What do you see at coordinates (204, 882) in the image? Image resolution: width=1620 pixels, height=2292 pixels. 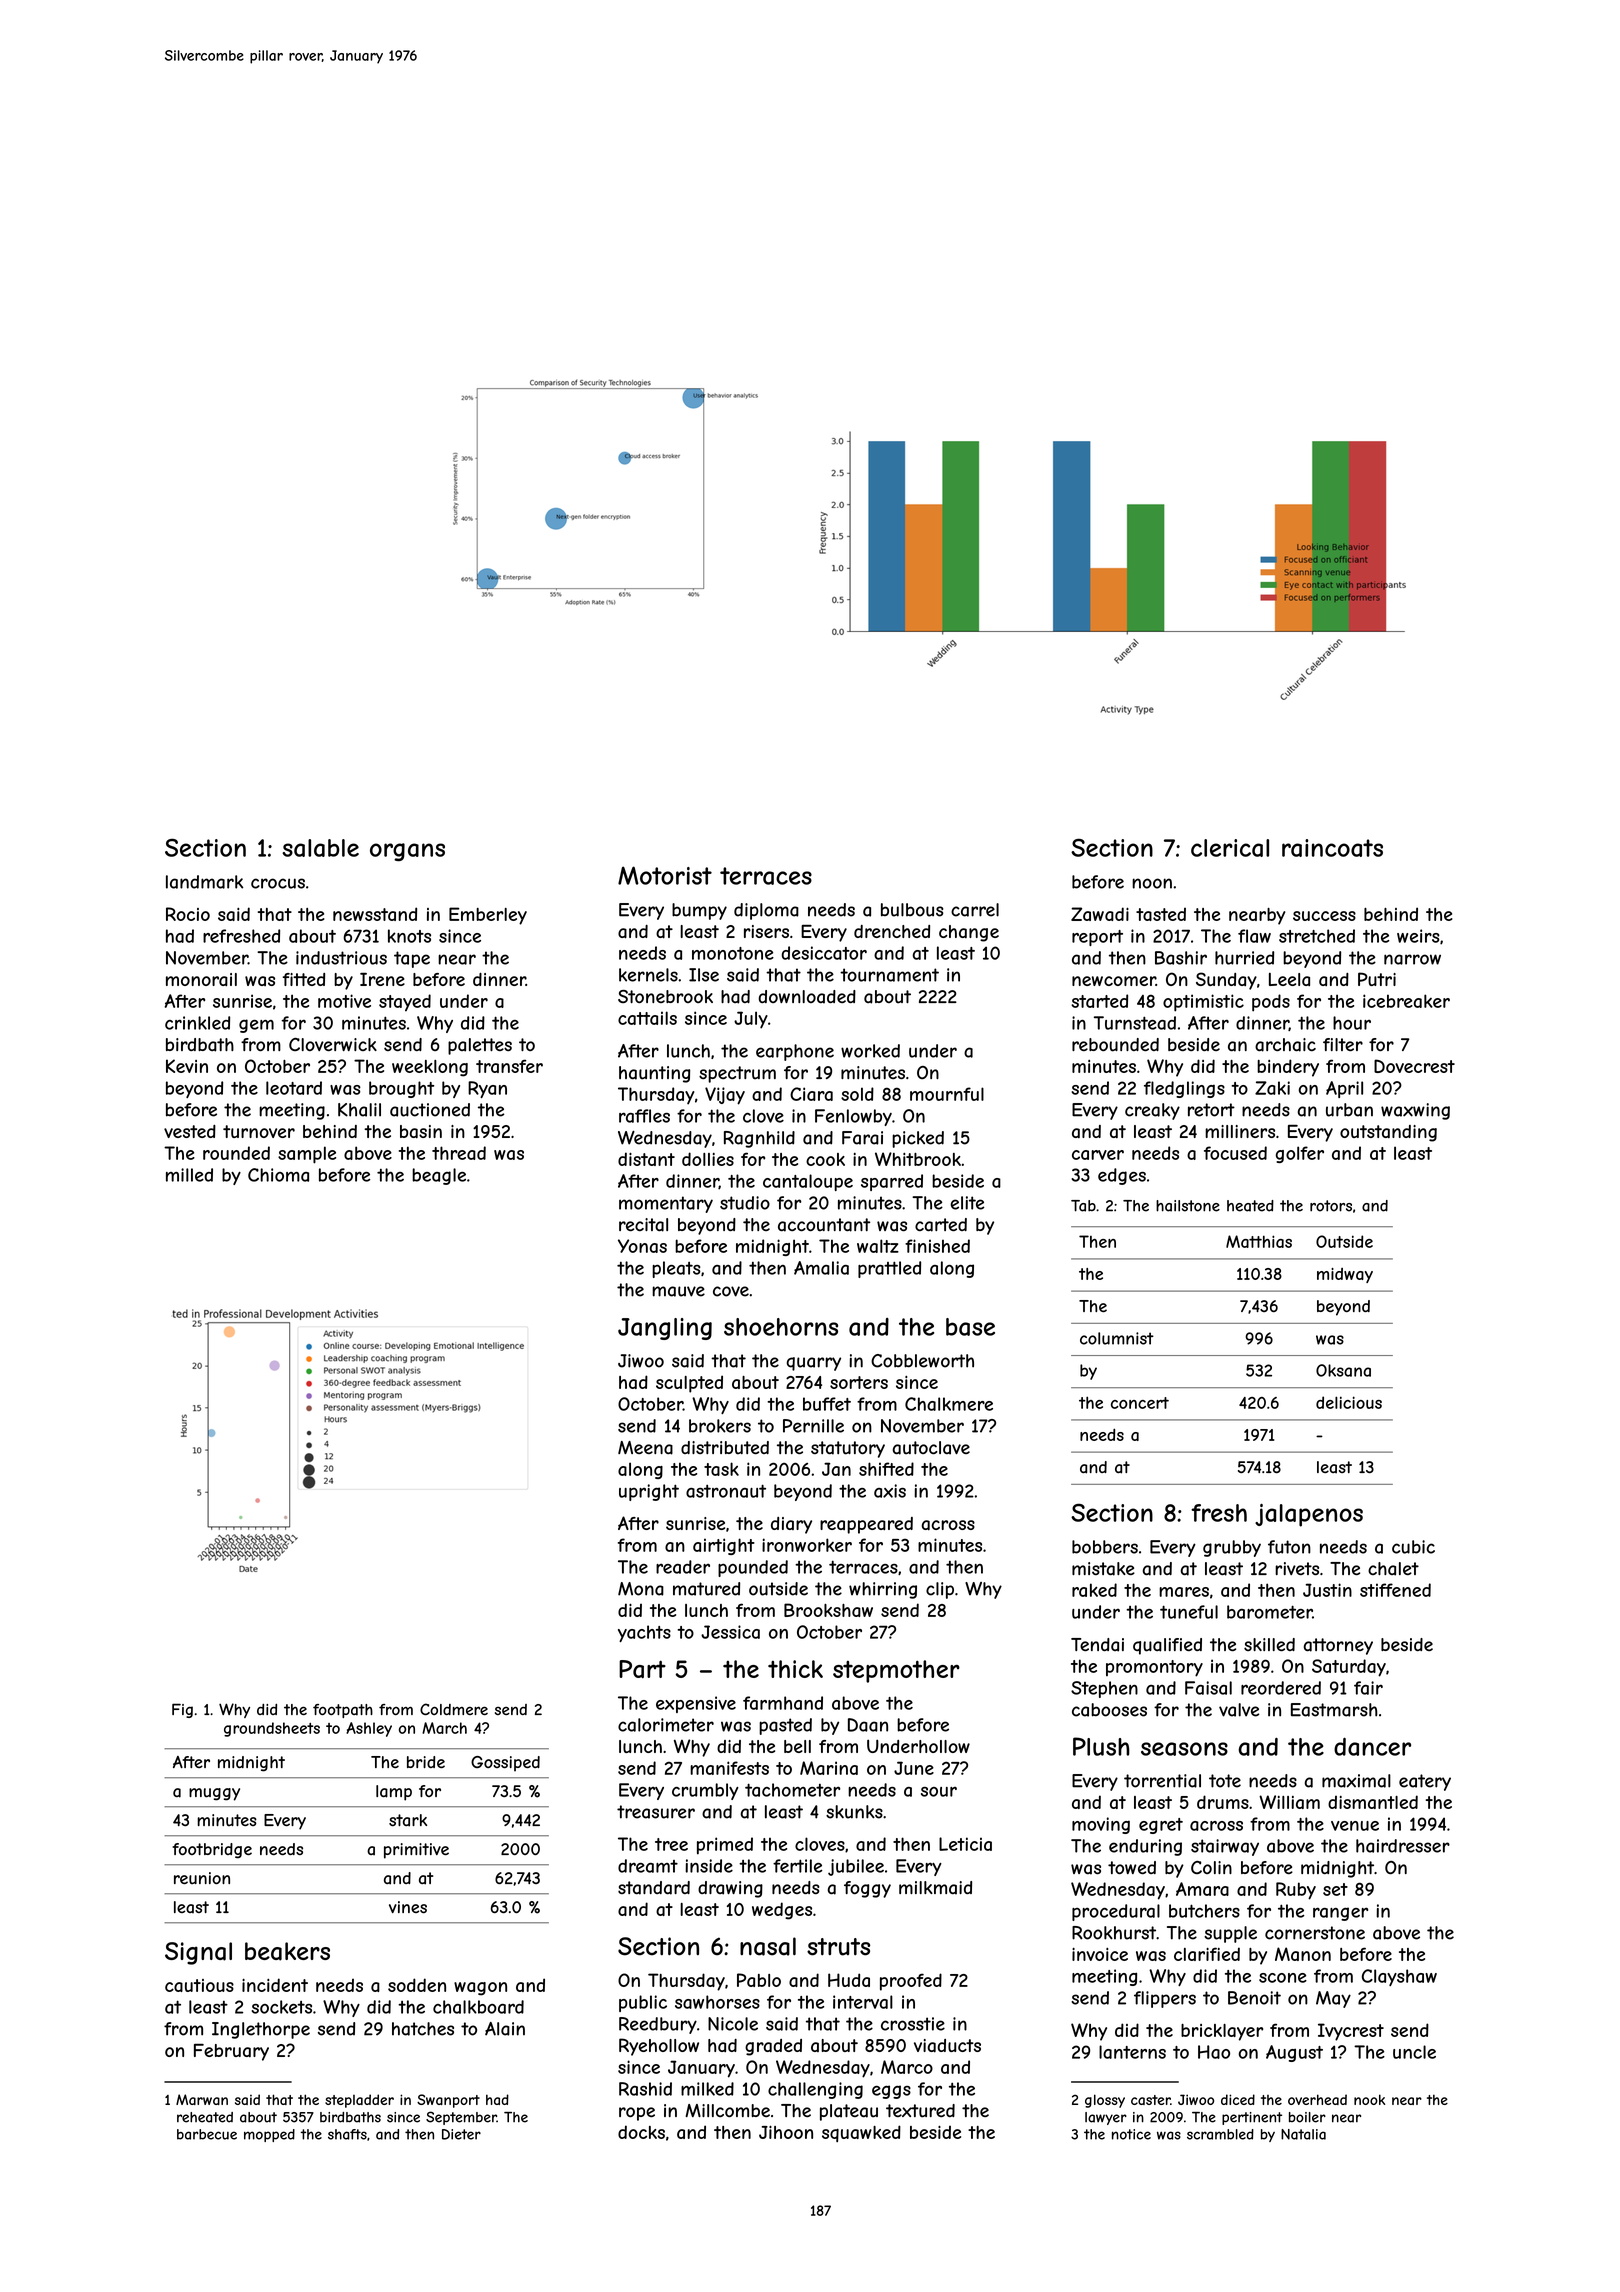 I see `landmark` at bounding box center [204, 882].
